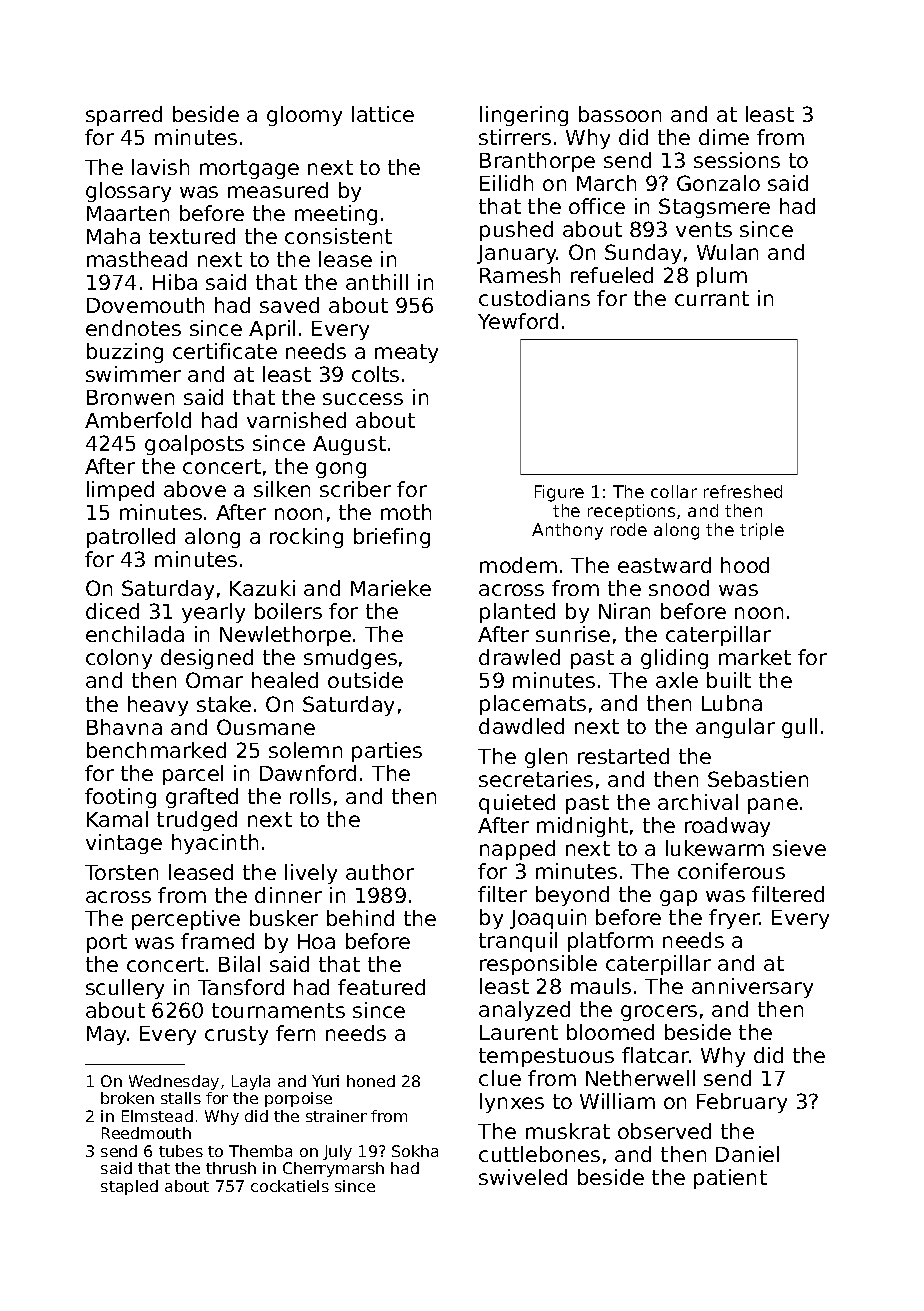 The height and width of the screenshot is (1311, 924). I want to click on goalposts, so click(194, 445).
